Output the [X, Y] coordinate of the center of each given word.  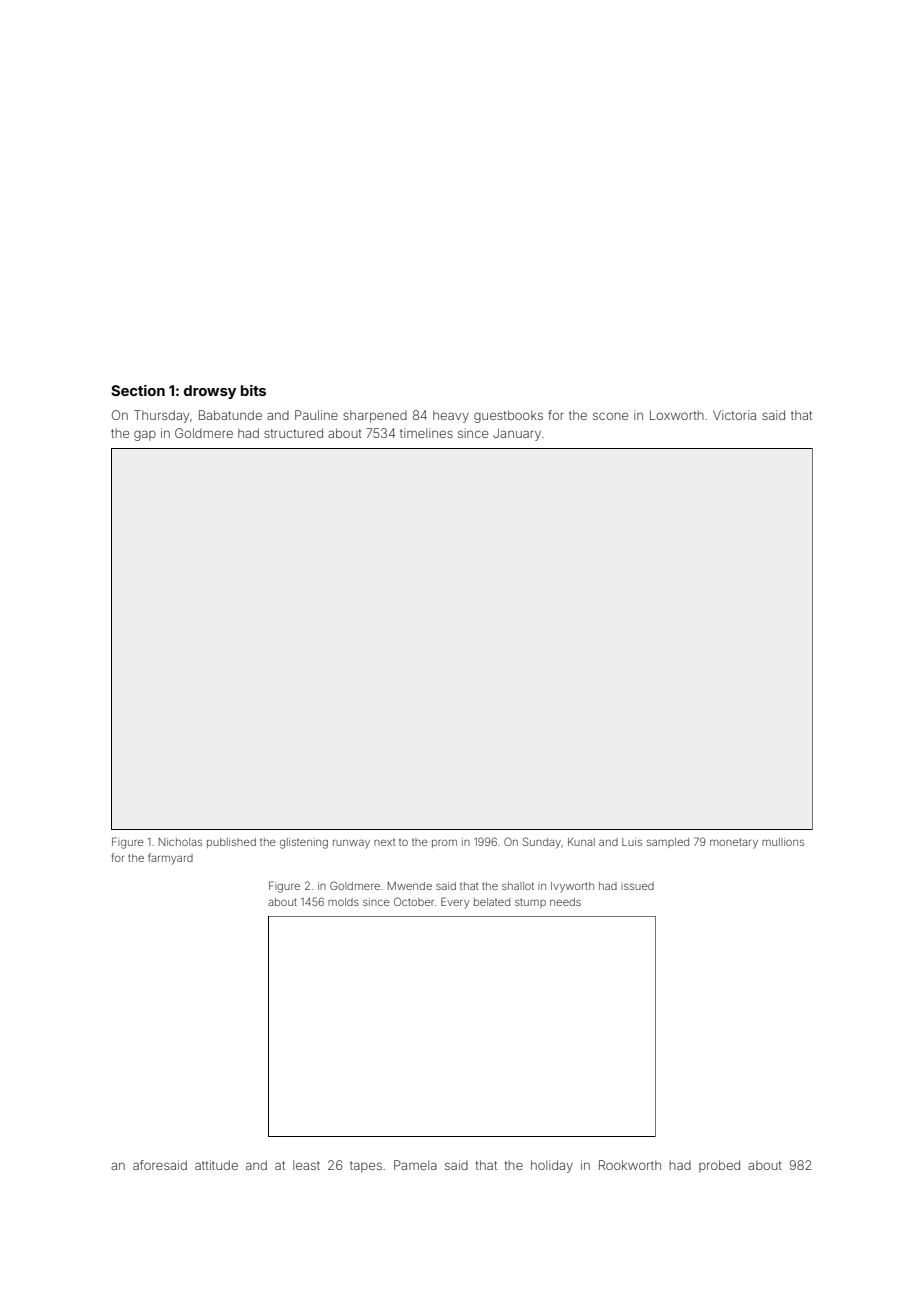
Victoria [734, 415]
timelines [426, 433]
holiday [552, 1166]
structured [293, 433]
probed [719, 1166]
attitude [216, 1165]
